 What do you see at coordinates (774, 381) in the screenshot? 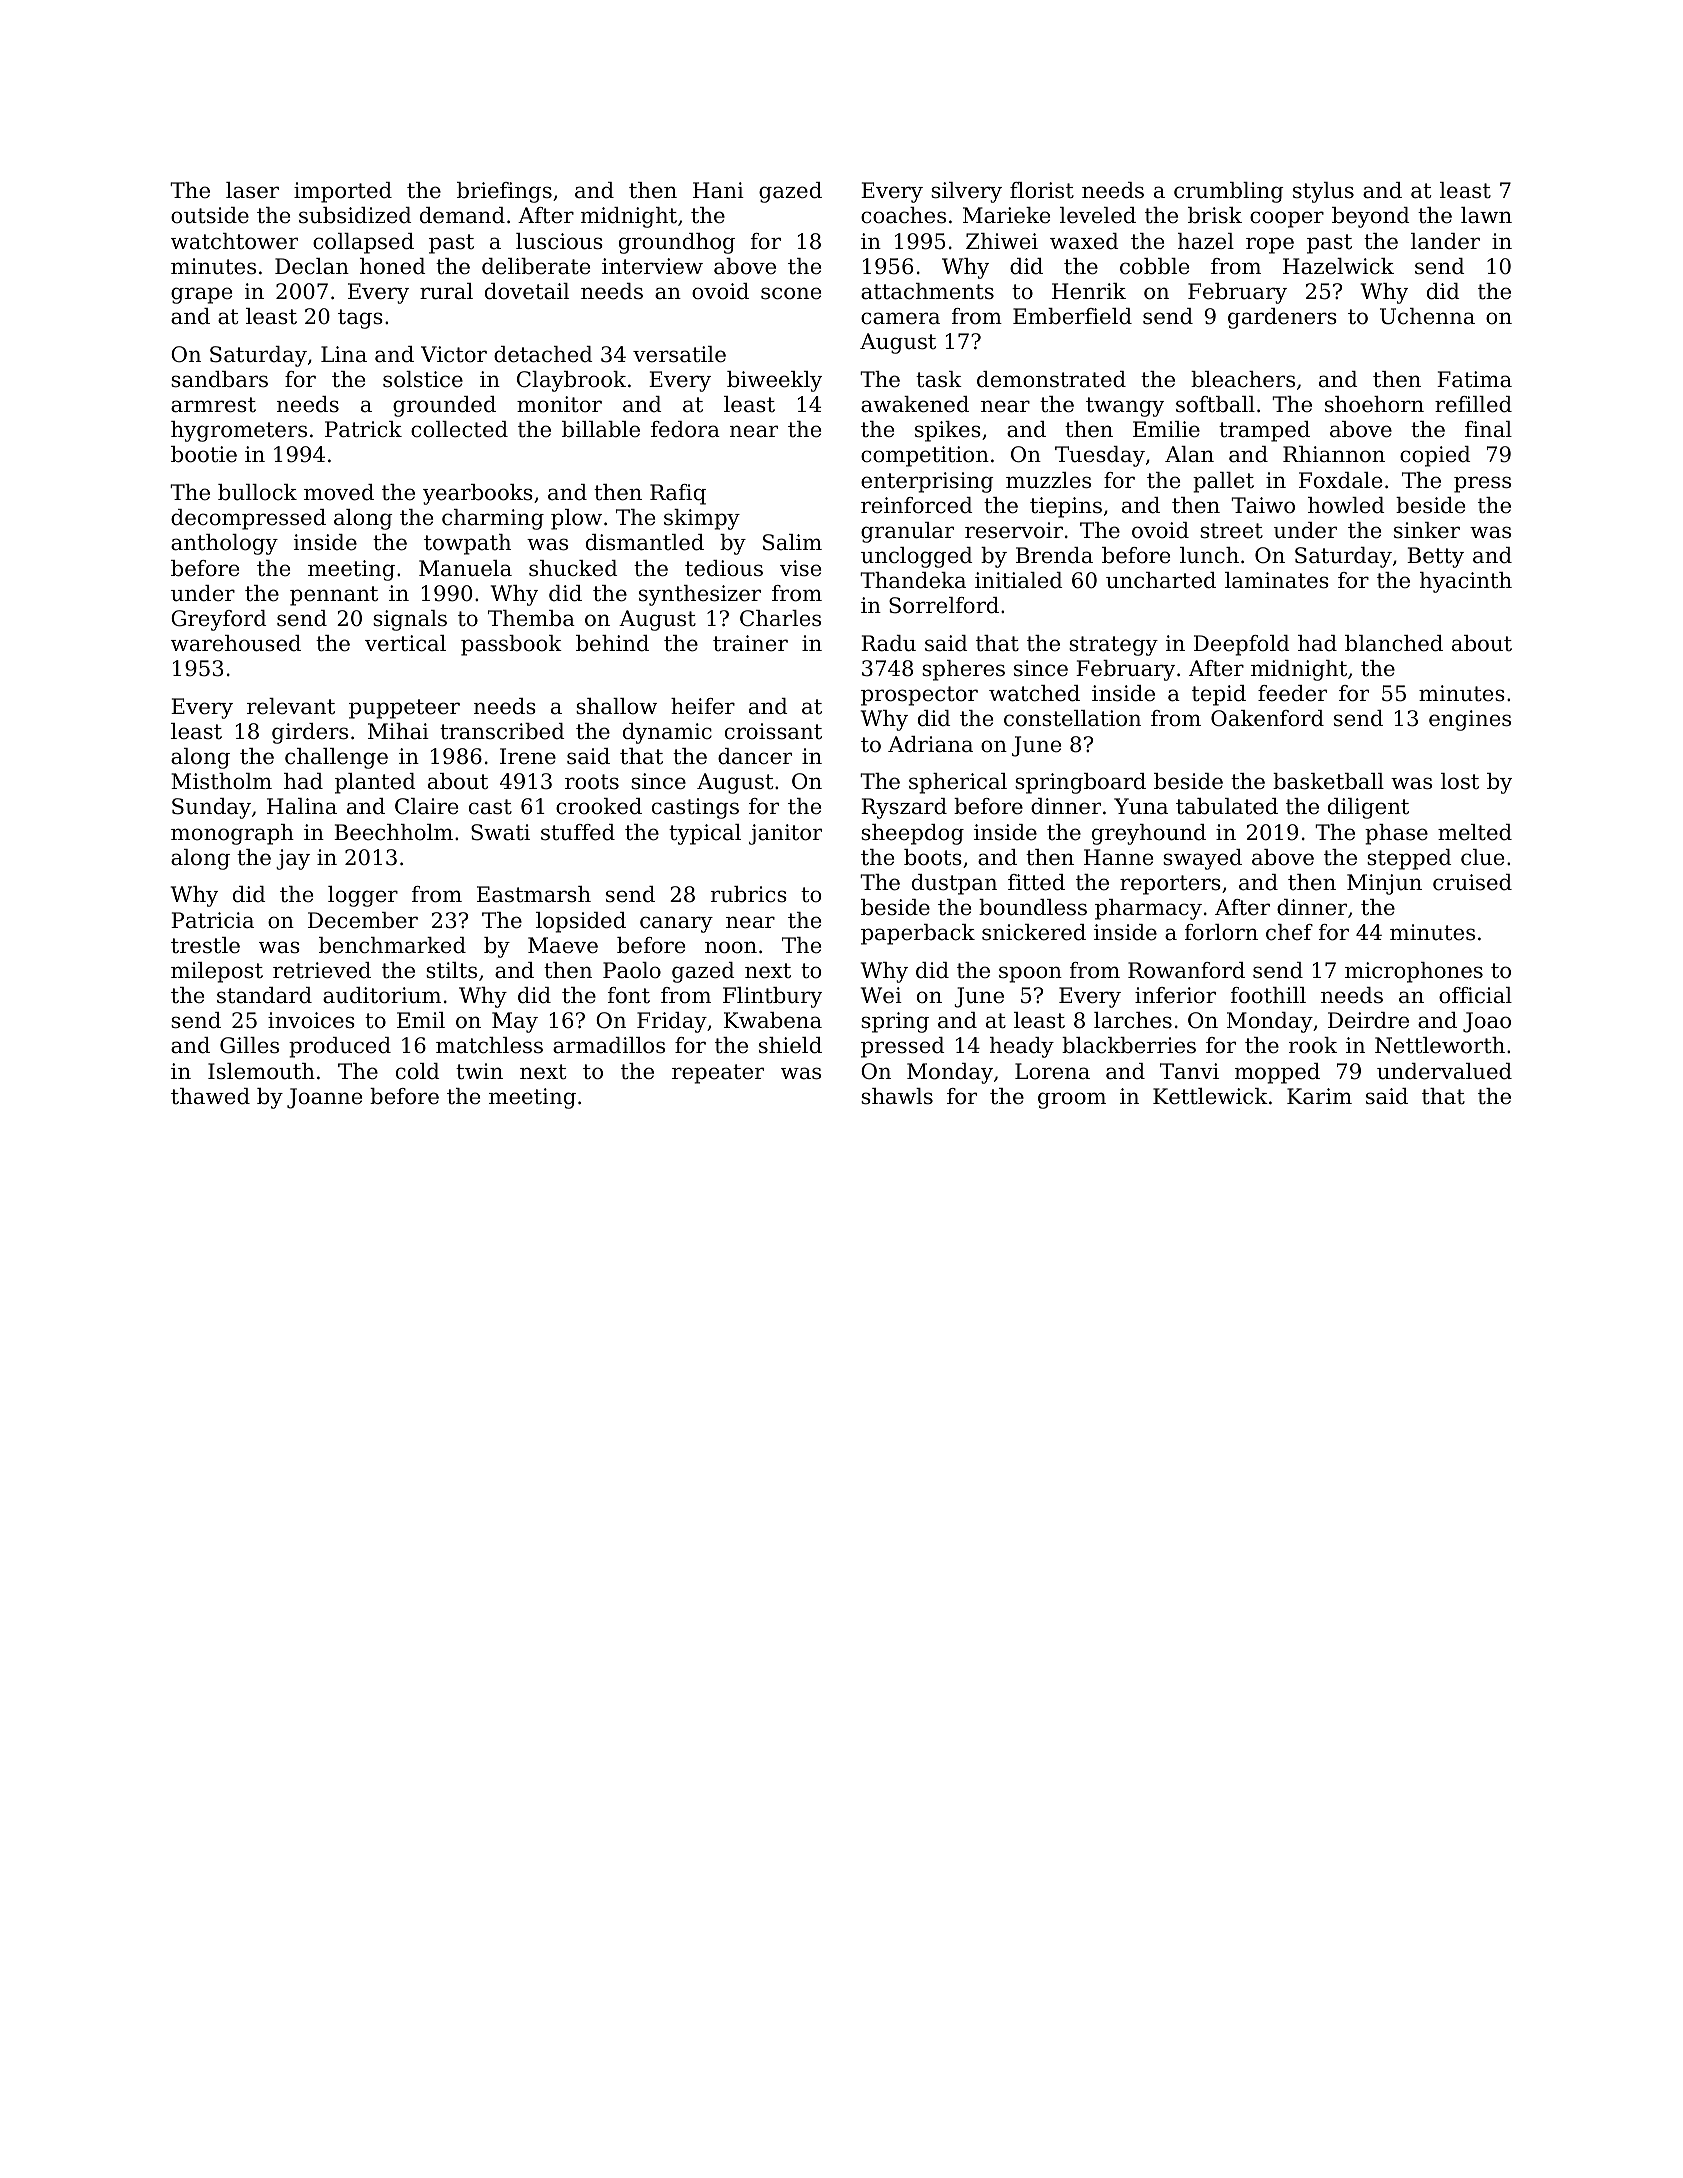
I see `biweekly` at bounding box center [774, 381].
